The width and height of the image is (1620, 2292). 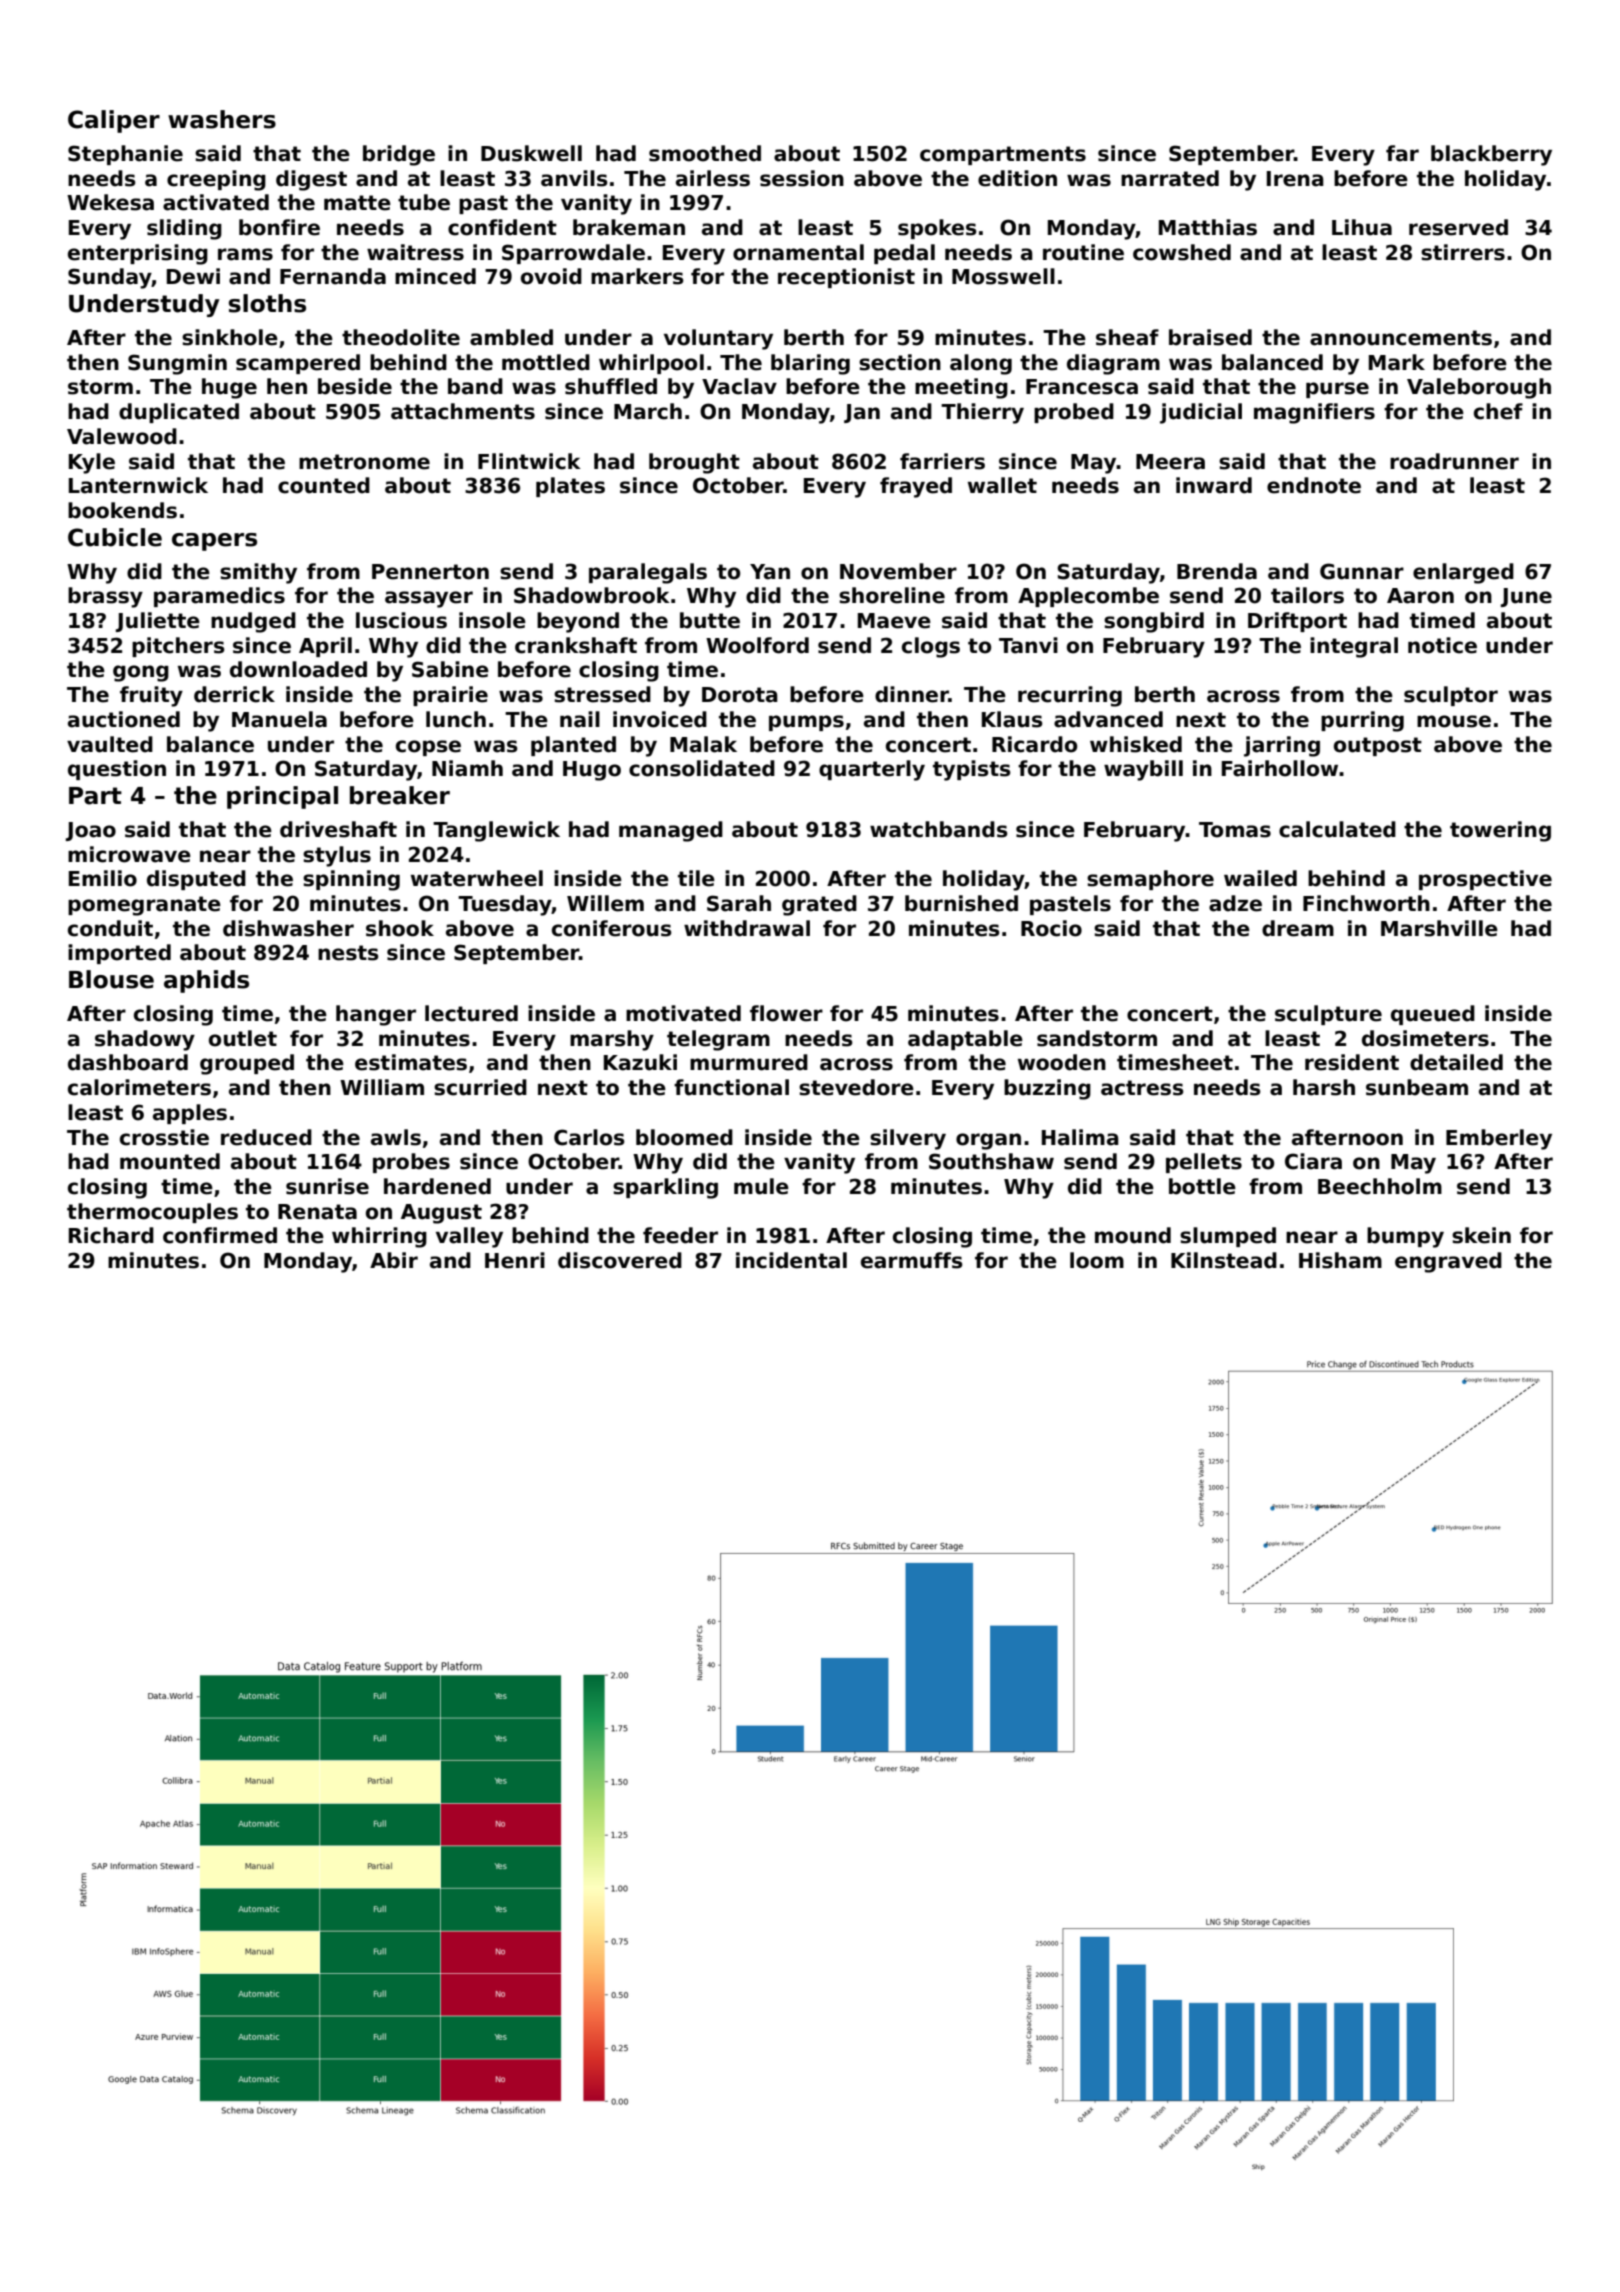 What do you see at coordinates (912, 694) in the image?
I see `dinner` at bounding box center [912, 694].
